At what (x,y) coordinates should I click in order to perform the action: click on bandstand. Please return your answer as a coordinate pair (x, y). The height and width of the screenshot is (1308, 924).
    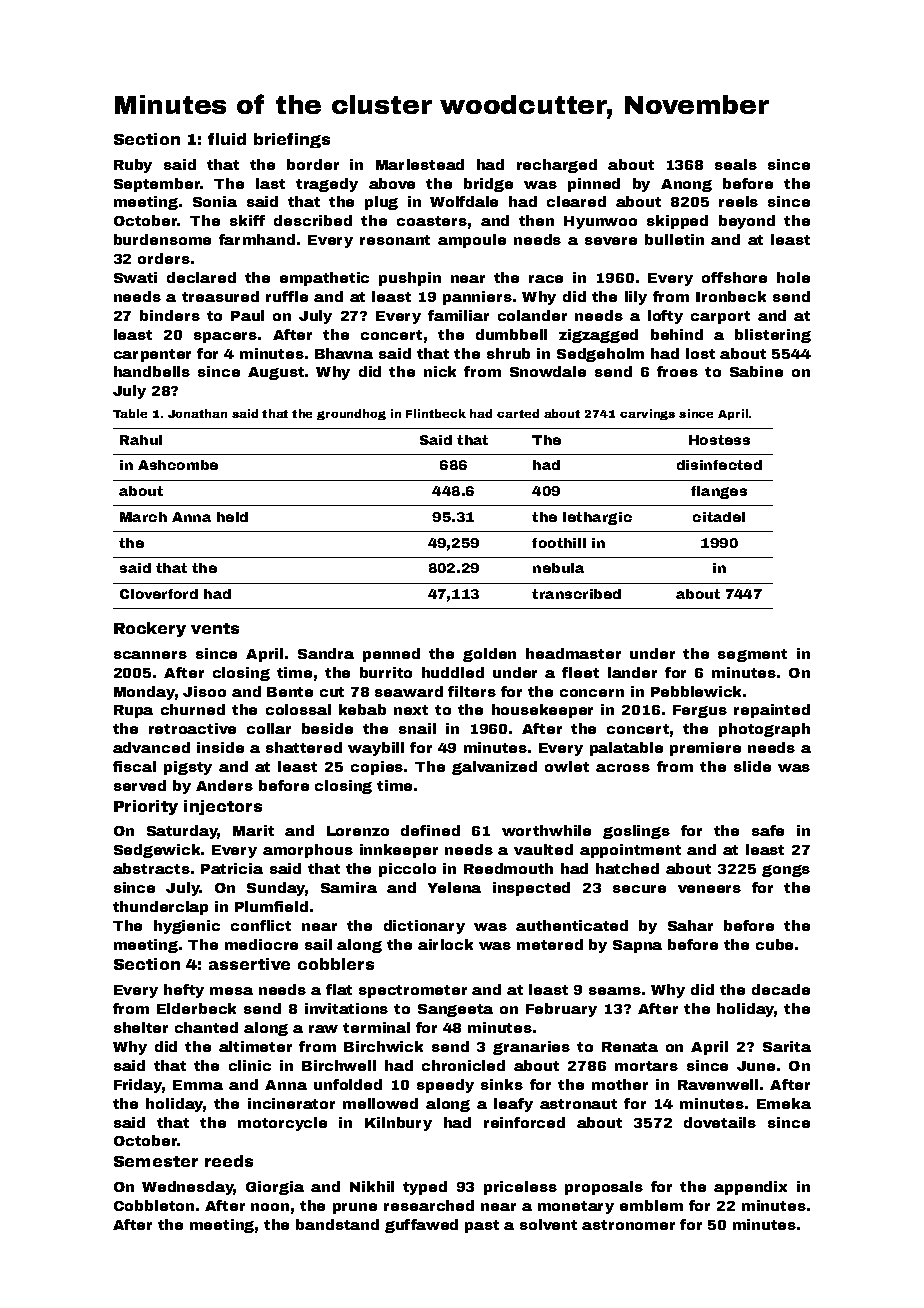
    Looking at the image, I should click on (337, 1224).
